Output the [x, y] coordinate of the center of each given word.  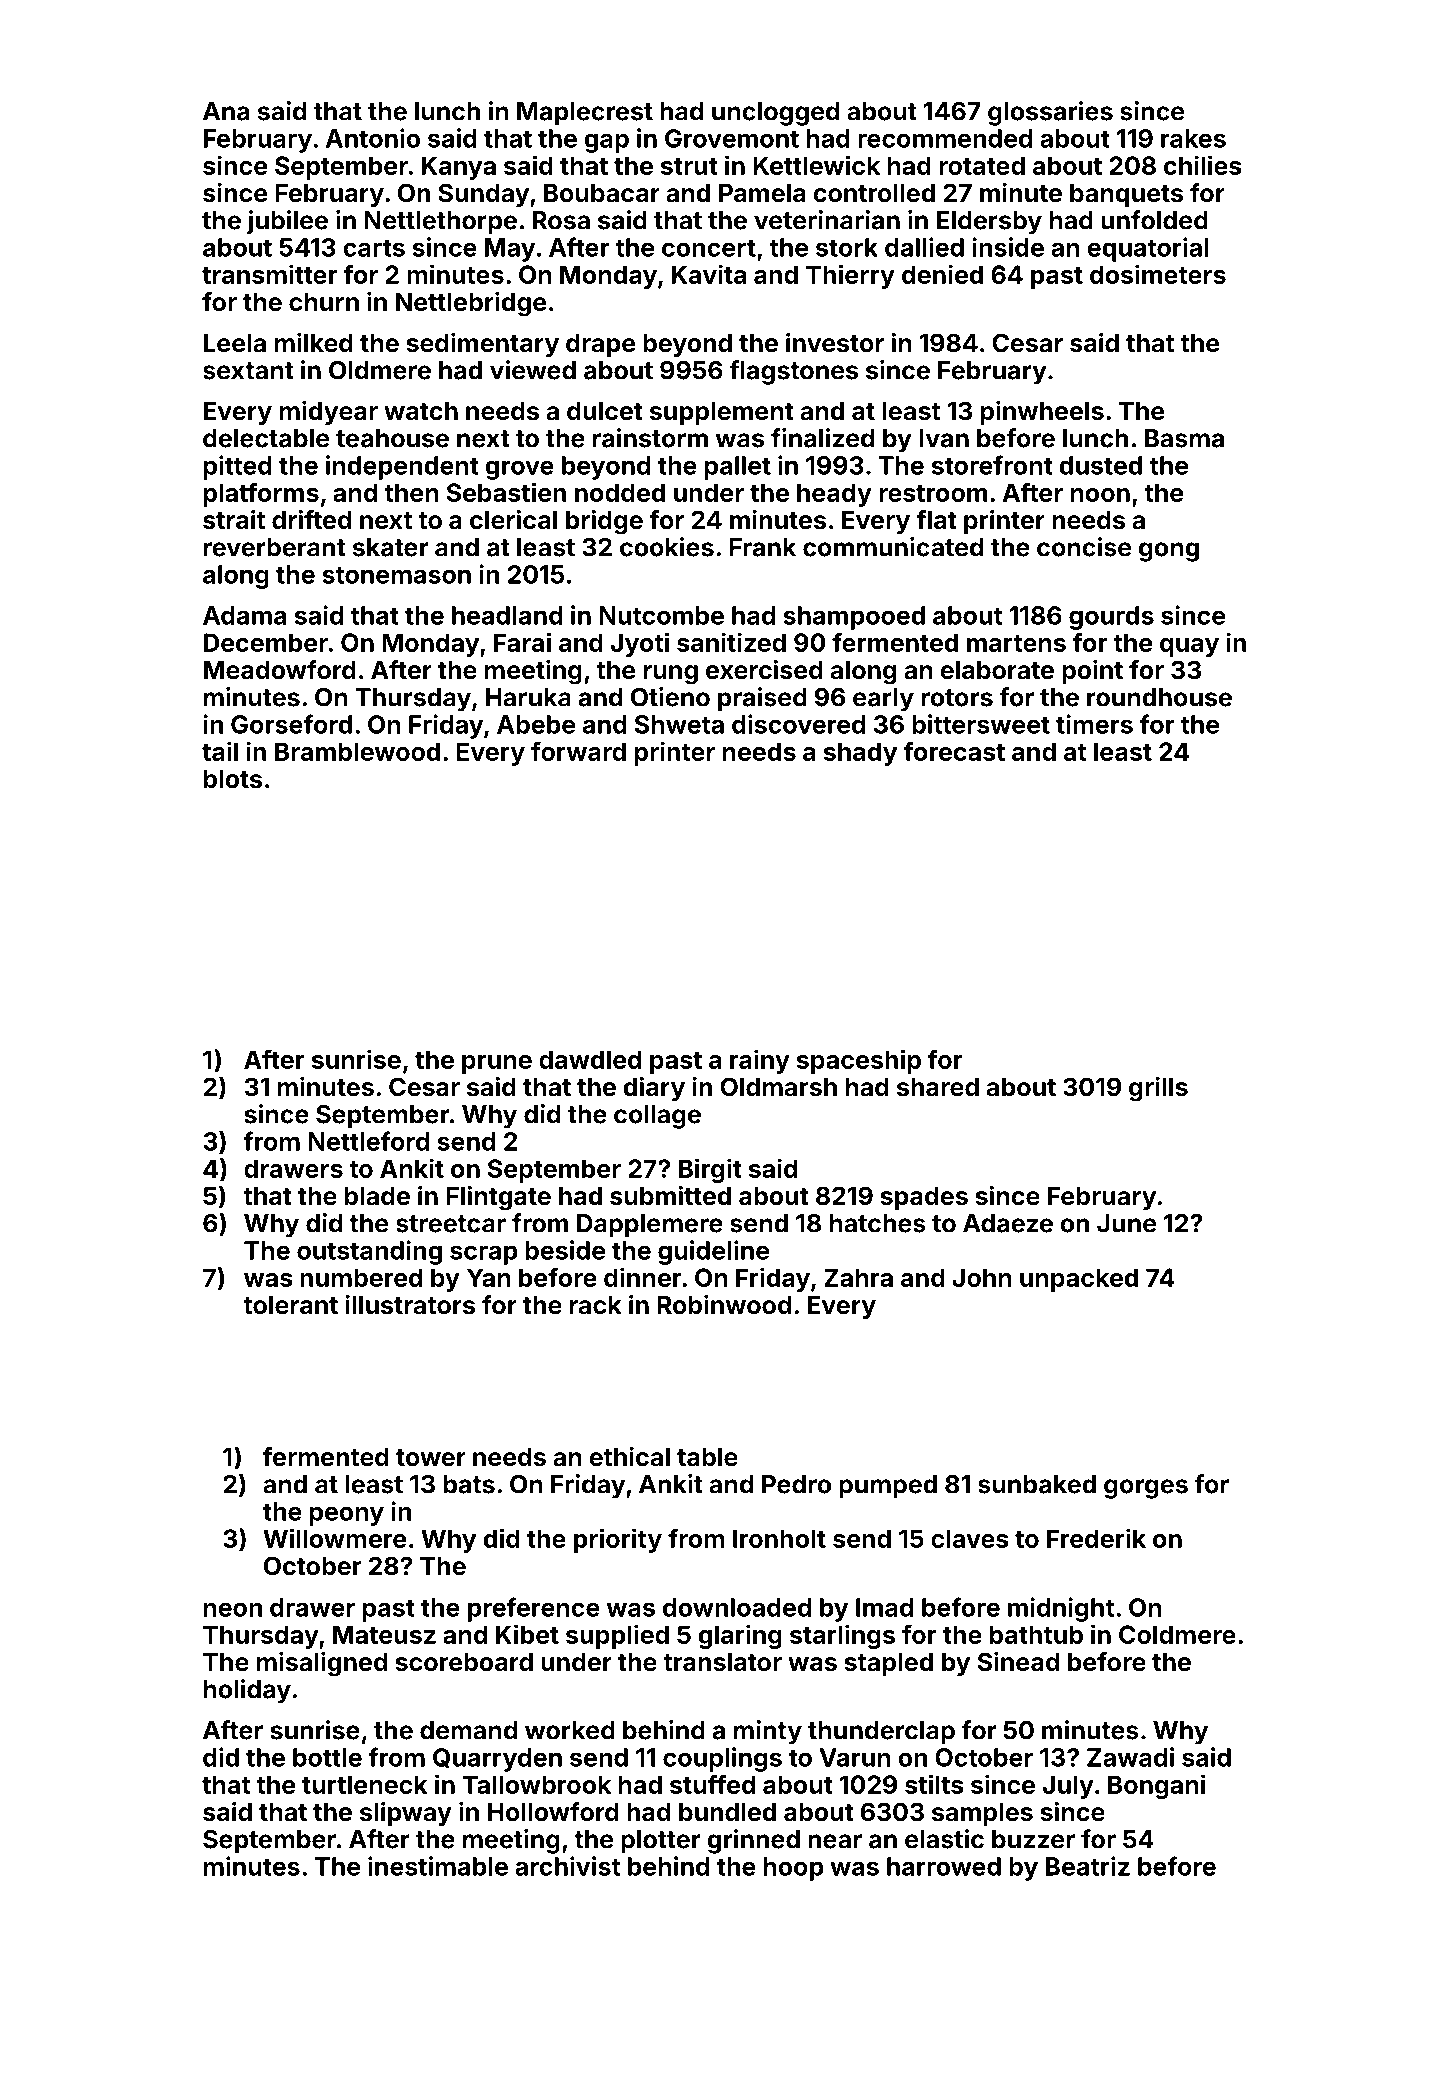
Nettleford [368, 1141]
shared [938, 1087]
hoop [794, 1869]
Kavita [709, 274]
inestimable [438, 1866]
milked [314, 343]
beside [565, 1250]
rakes [1193, 138]
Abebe [536, 724]
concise [1084, 547]
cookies [667, 547]
